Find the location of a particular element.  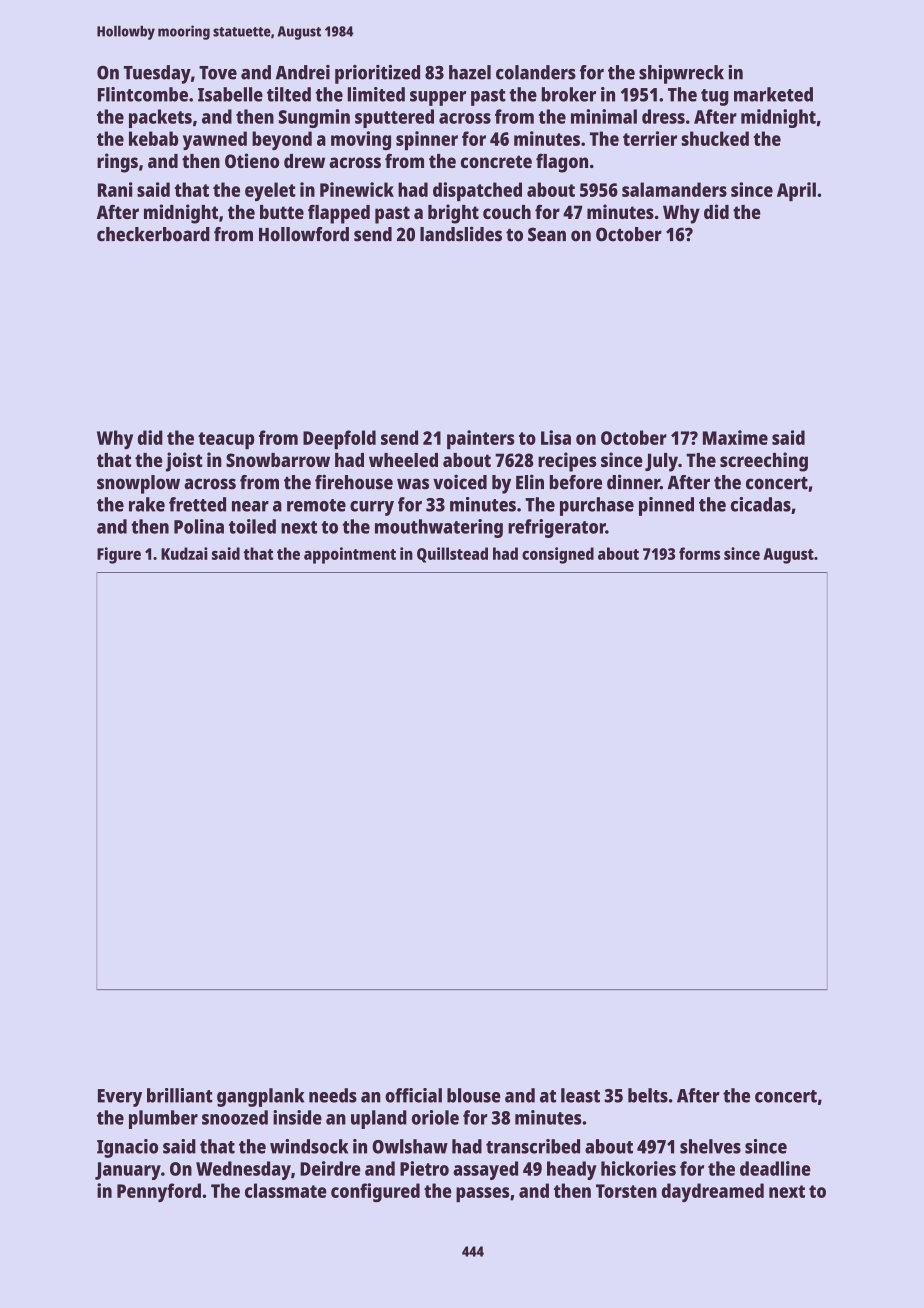

Wednesday is located at coordinates (243, 1170).
